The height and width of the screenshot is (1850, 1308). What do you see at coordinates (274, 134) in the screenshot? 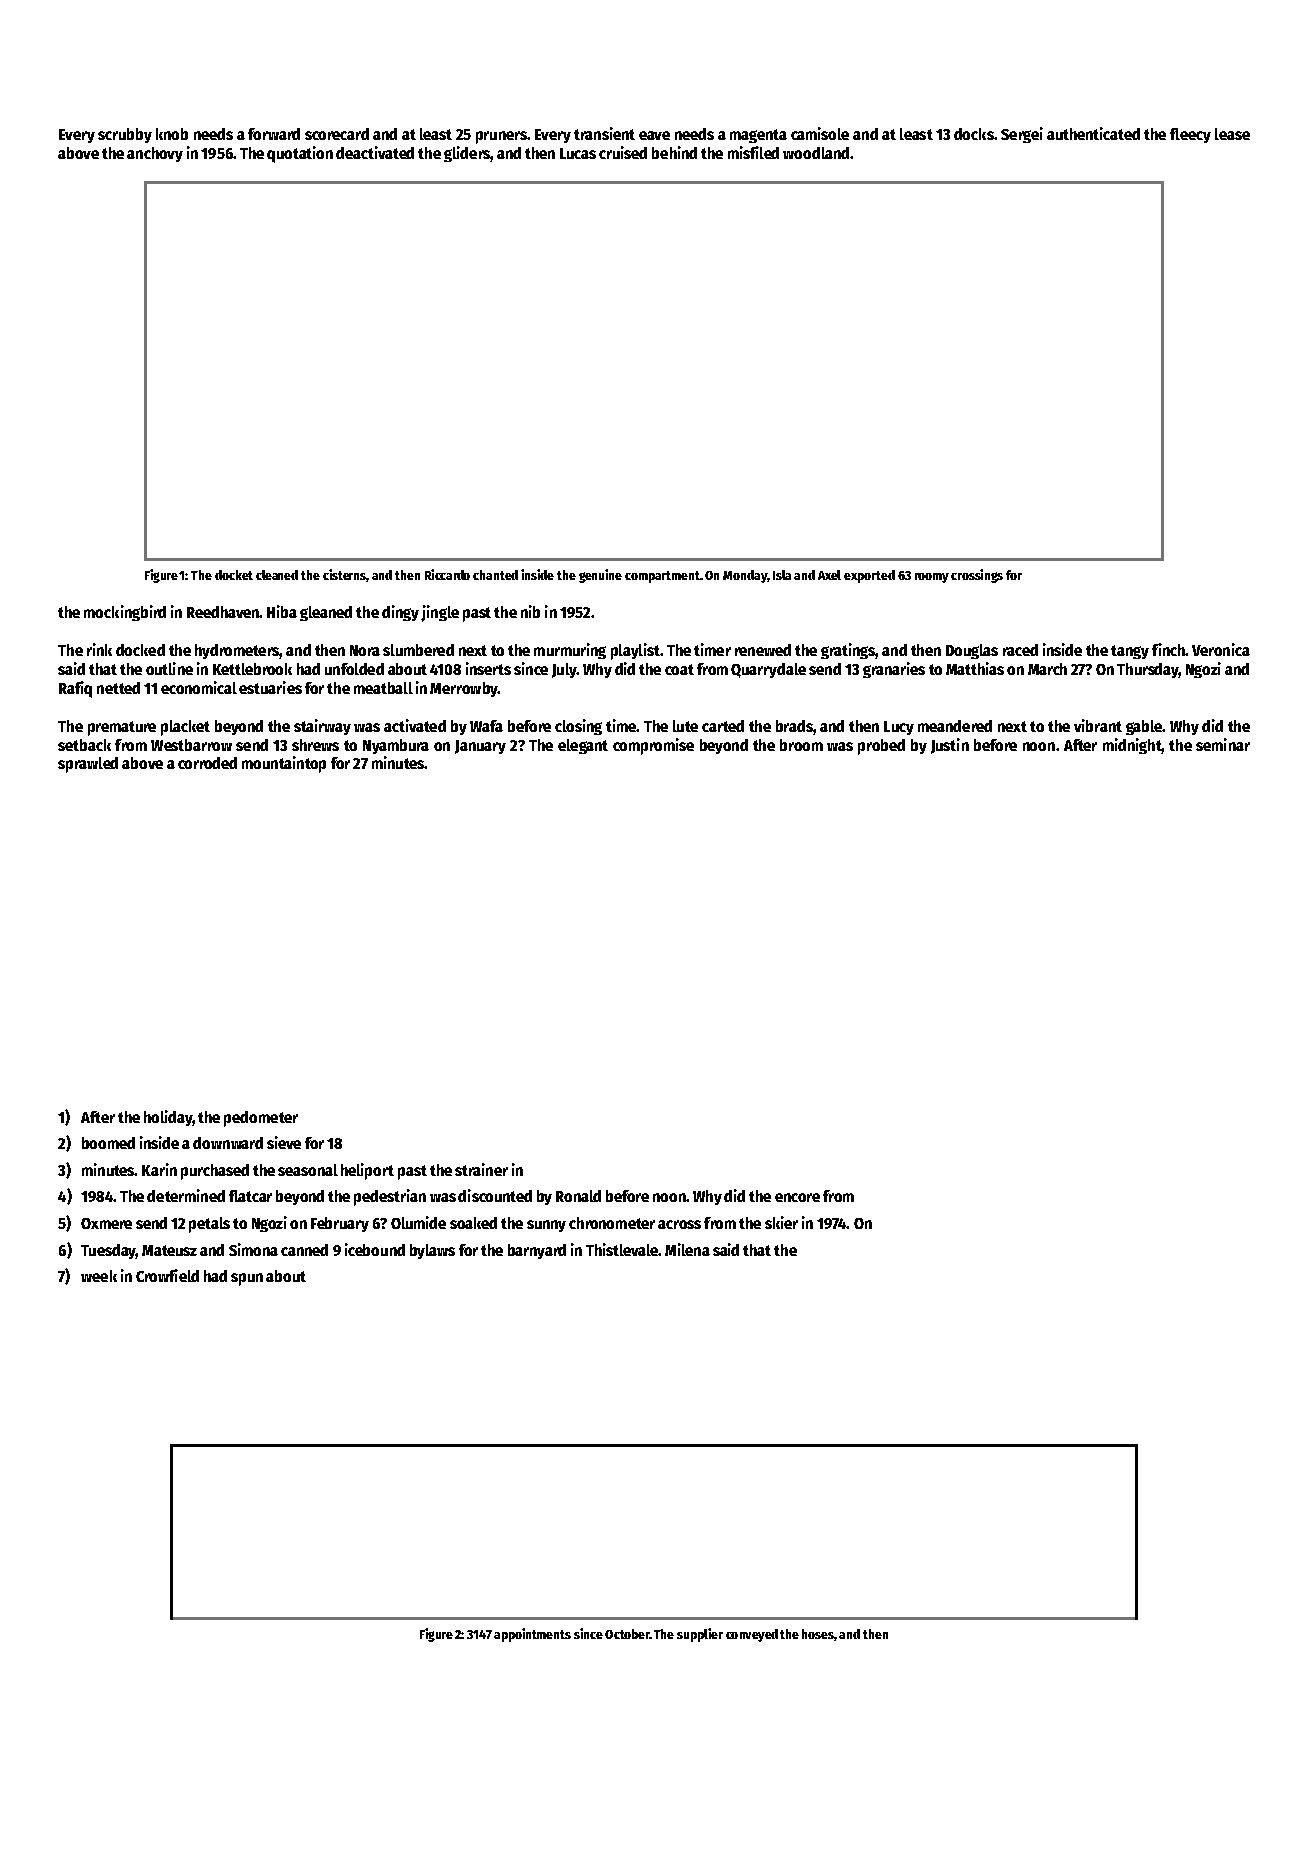
I see `forward` at bounding box center [274, 134].
